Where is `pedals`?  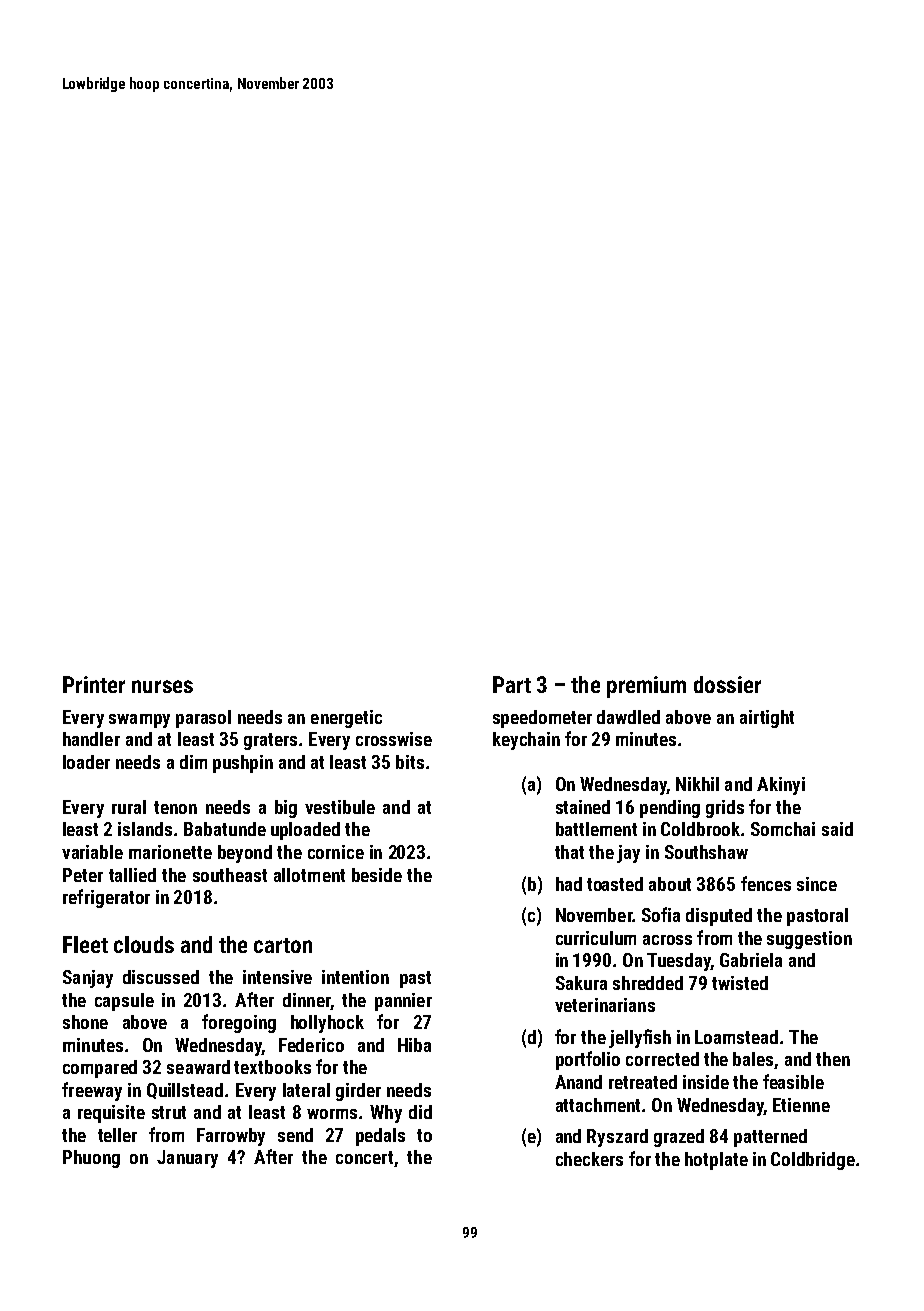 pedals is located at coordinates (380, 1137).
